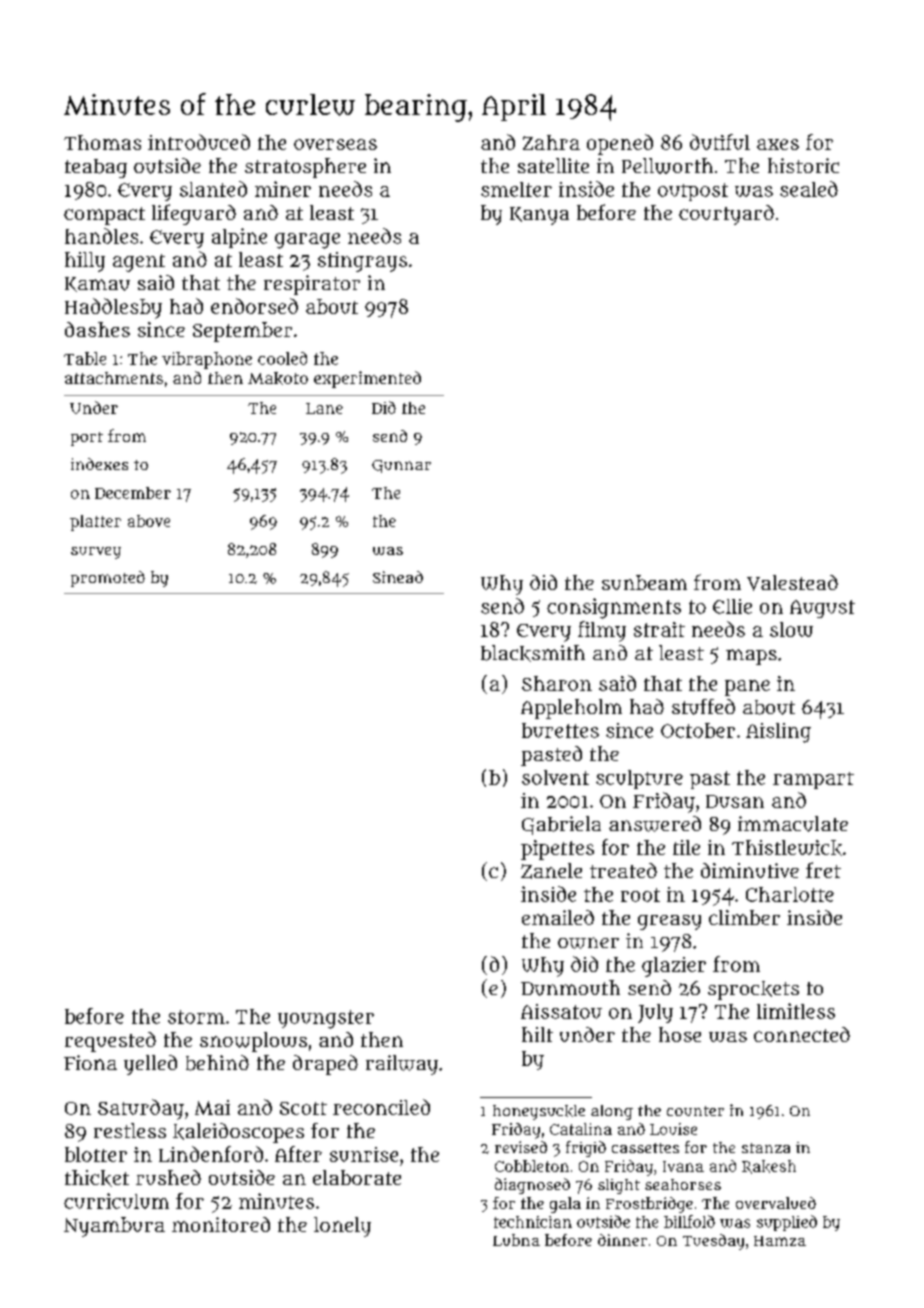 Image resolution: width=924 pixels, height=1308 pixels. What do you see at coordinates (335, 144) in the page?
I see `overseas` at bounding box center [335, 144].
